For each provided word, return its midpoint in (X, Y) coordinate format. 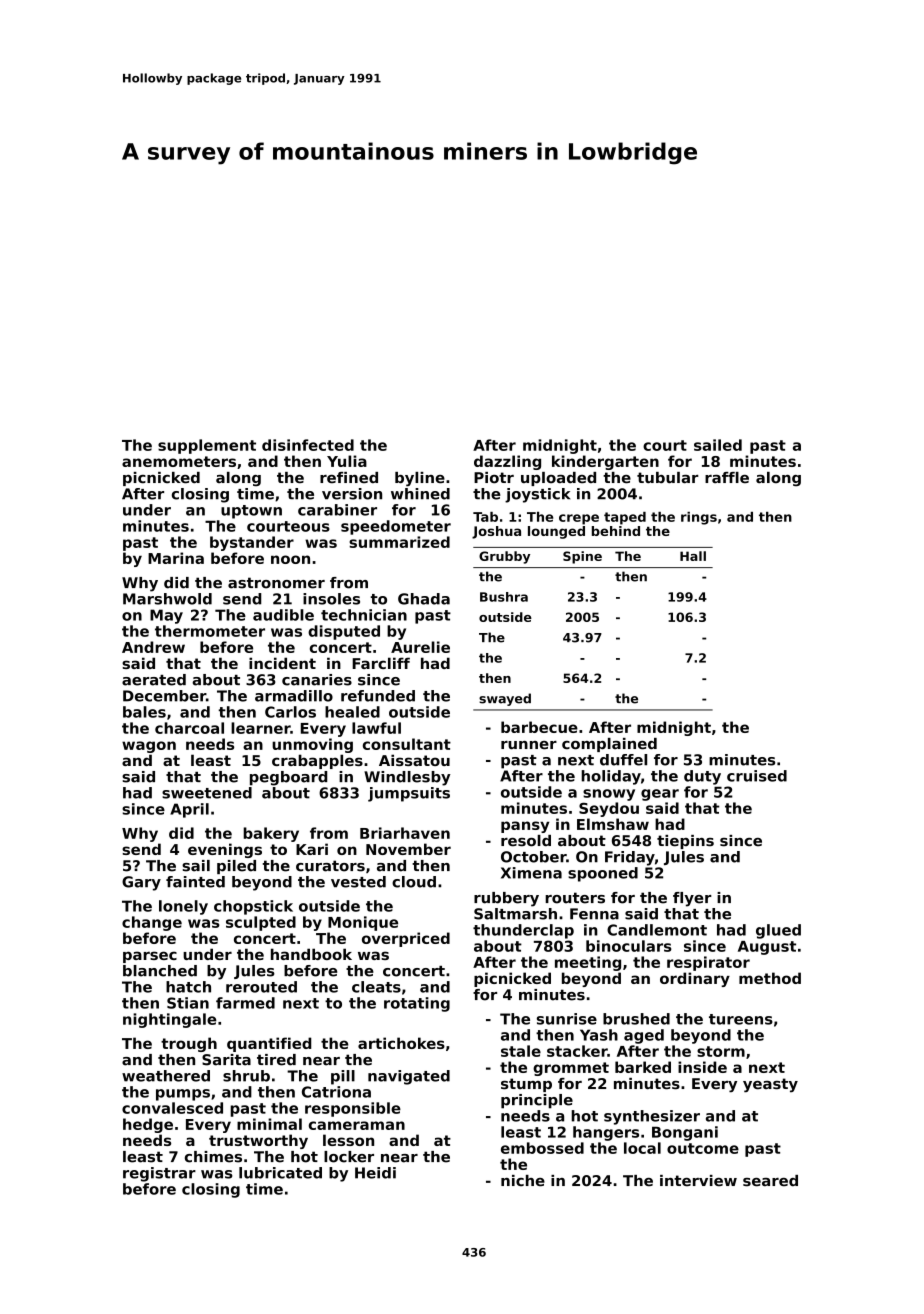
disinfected (308, 445)
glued (778, 931)
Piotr (494, 478)
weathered (166, 1076)
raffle (727, 478)
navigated (409, 1077)
